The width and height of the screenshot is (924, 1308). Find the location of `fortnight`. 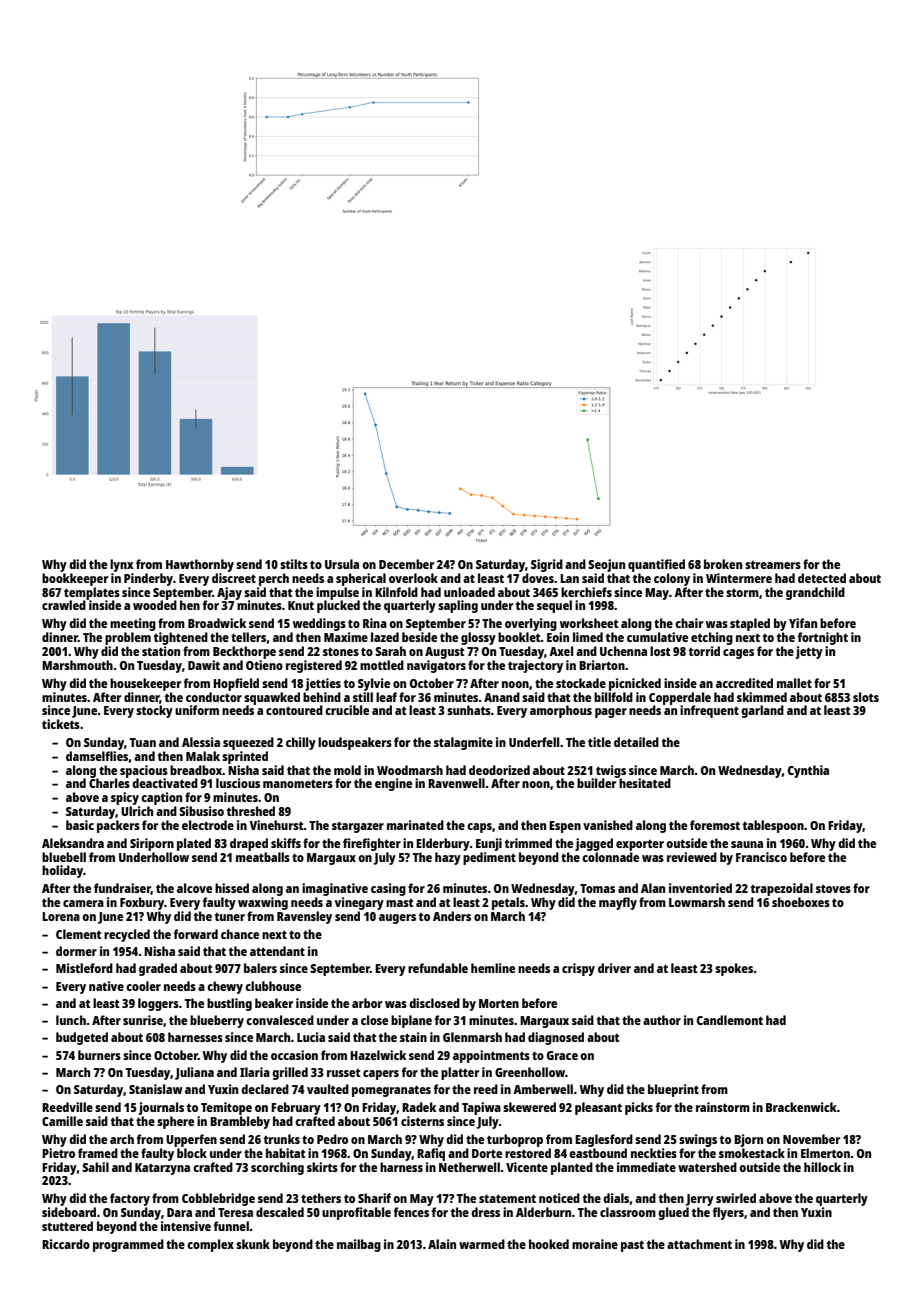

fortnight is located at coordinates (823, 638).
